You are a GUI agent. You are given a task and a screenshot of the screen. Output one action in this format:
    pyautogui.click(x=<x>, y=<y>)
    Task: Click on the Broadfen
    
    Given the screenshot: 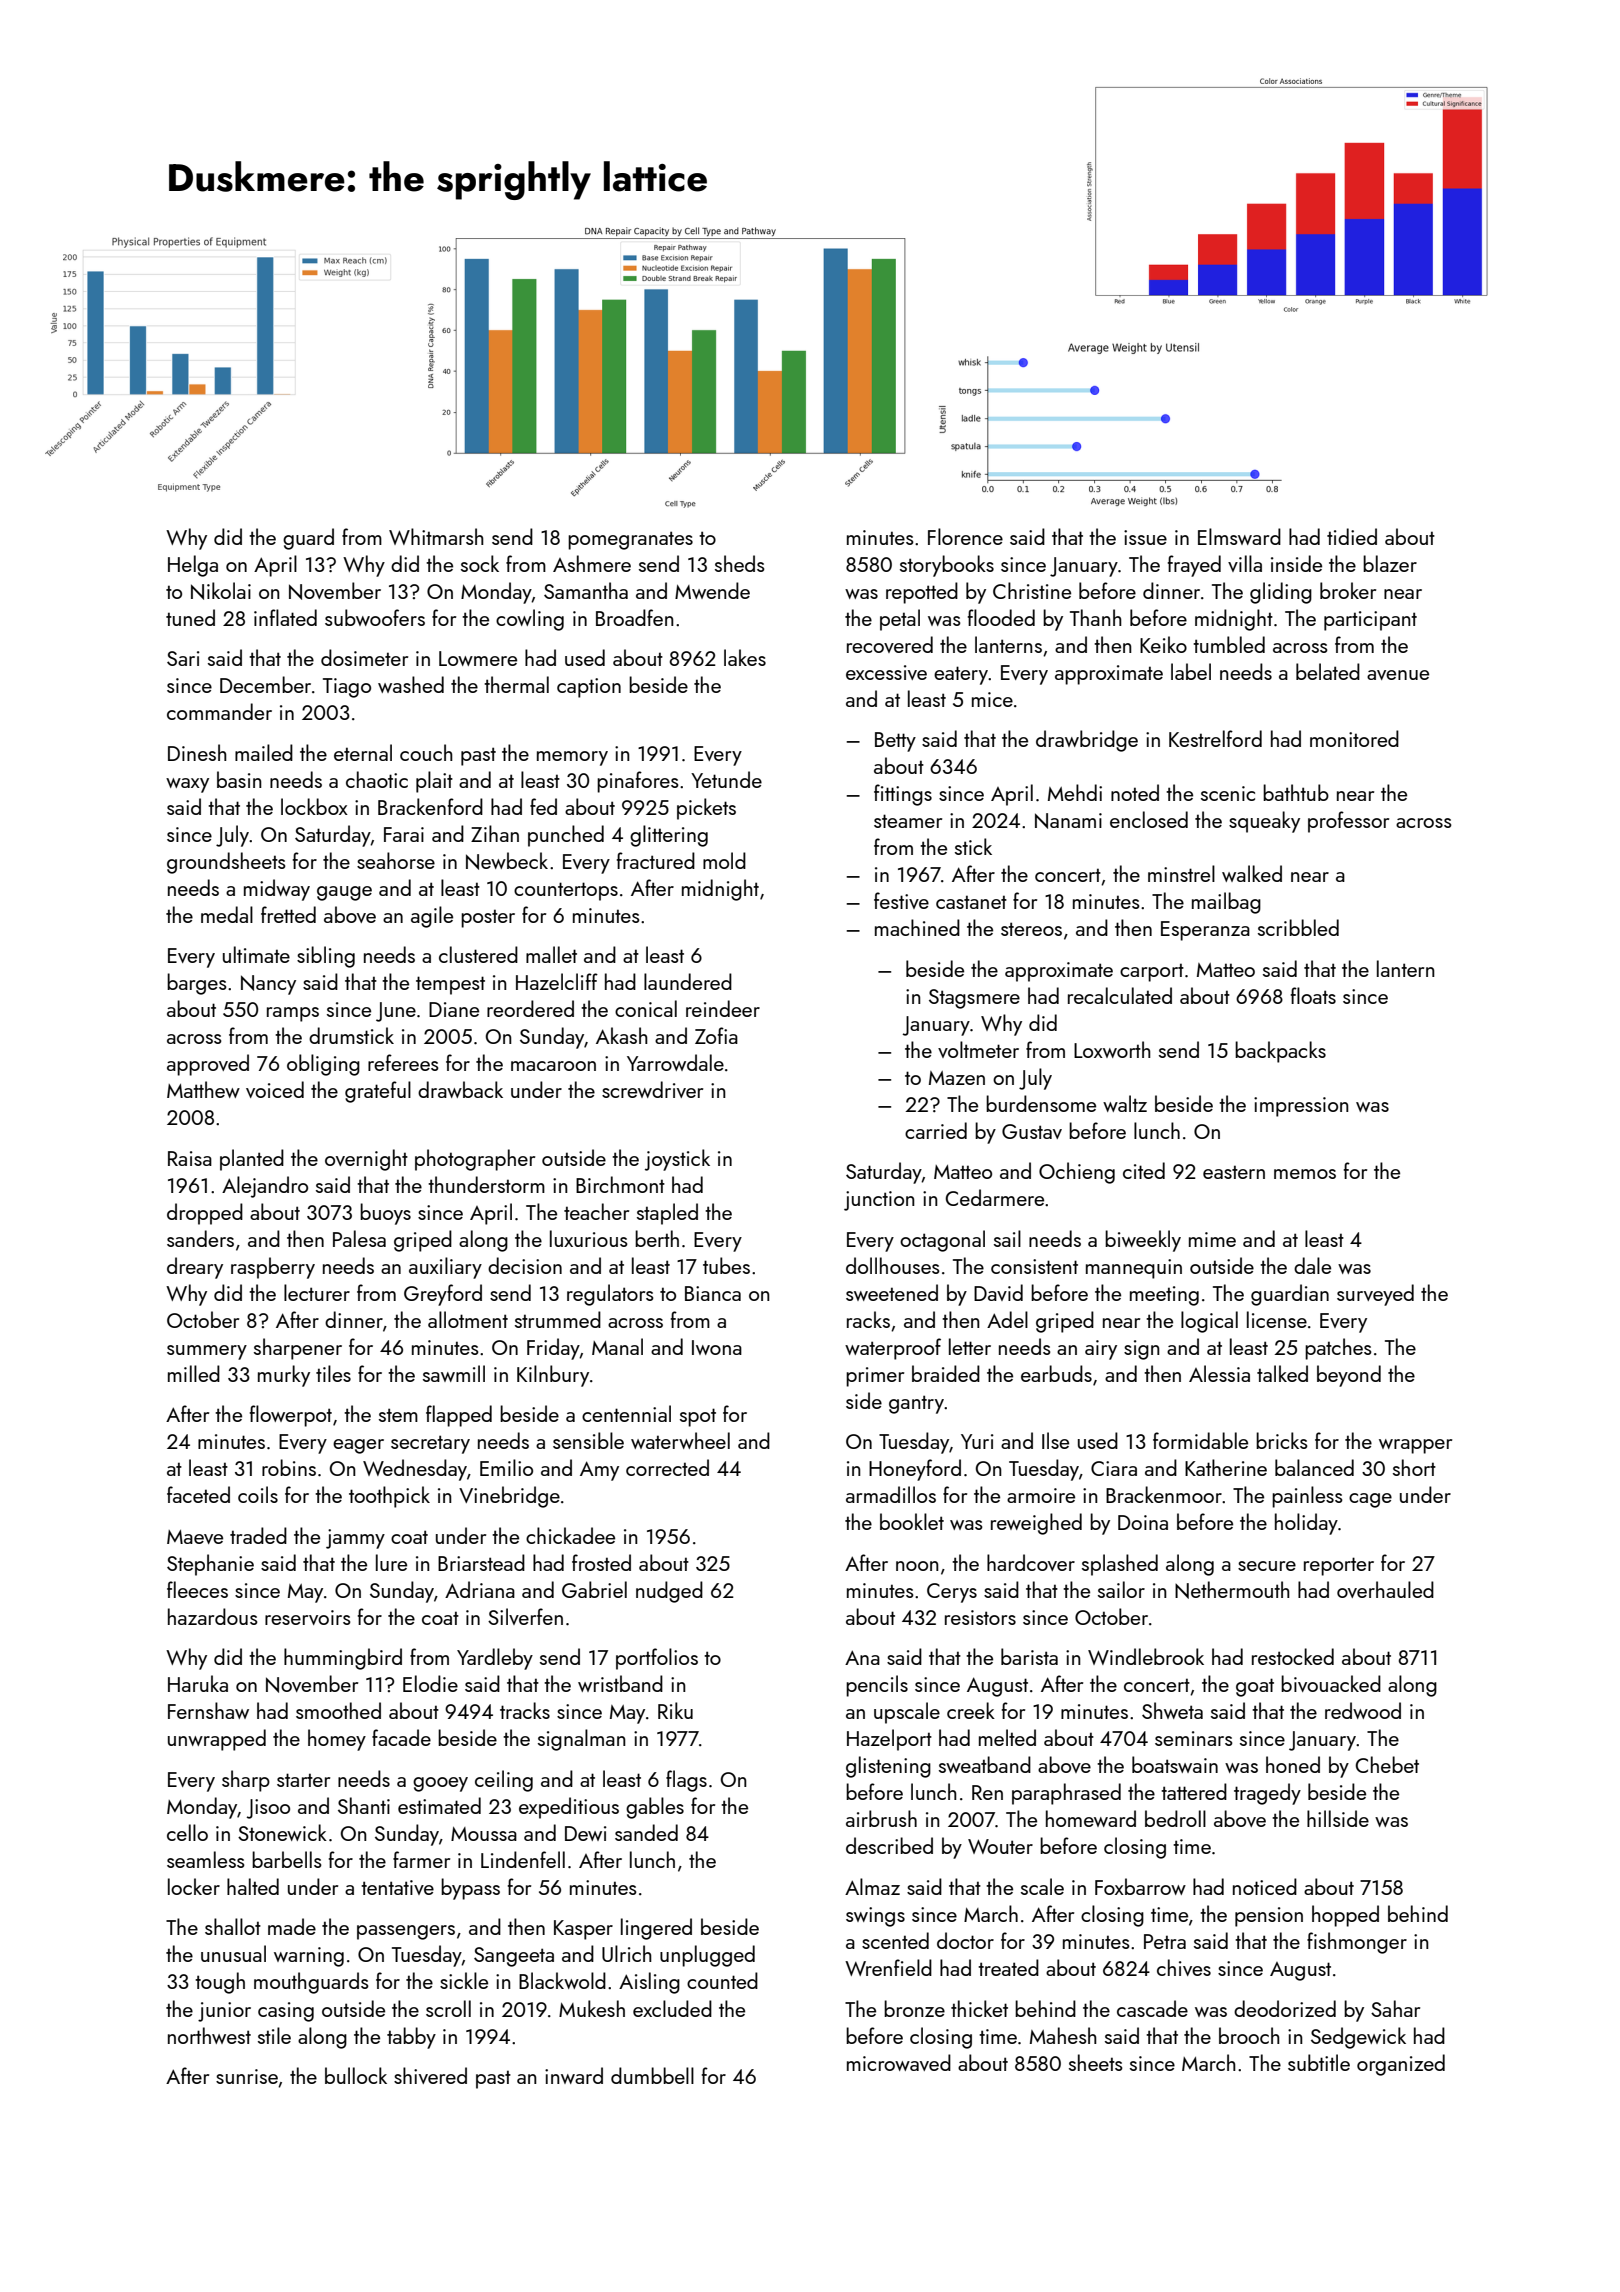 What is the action you would take?
    pyautogui.click(x=635, y=617)
